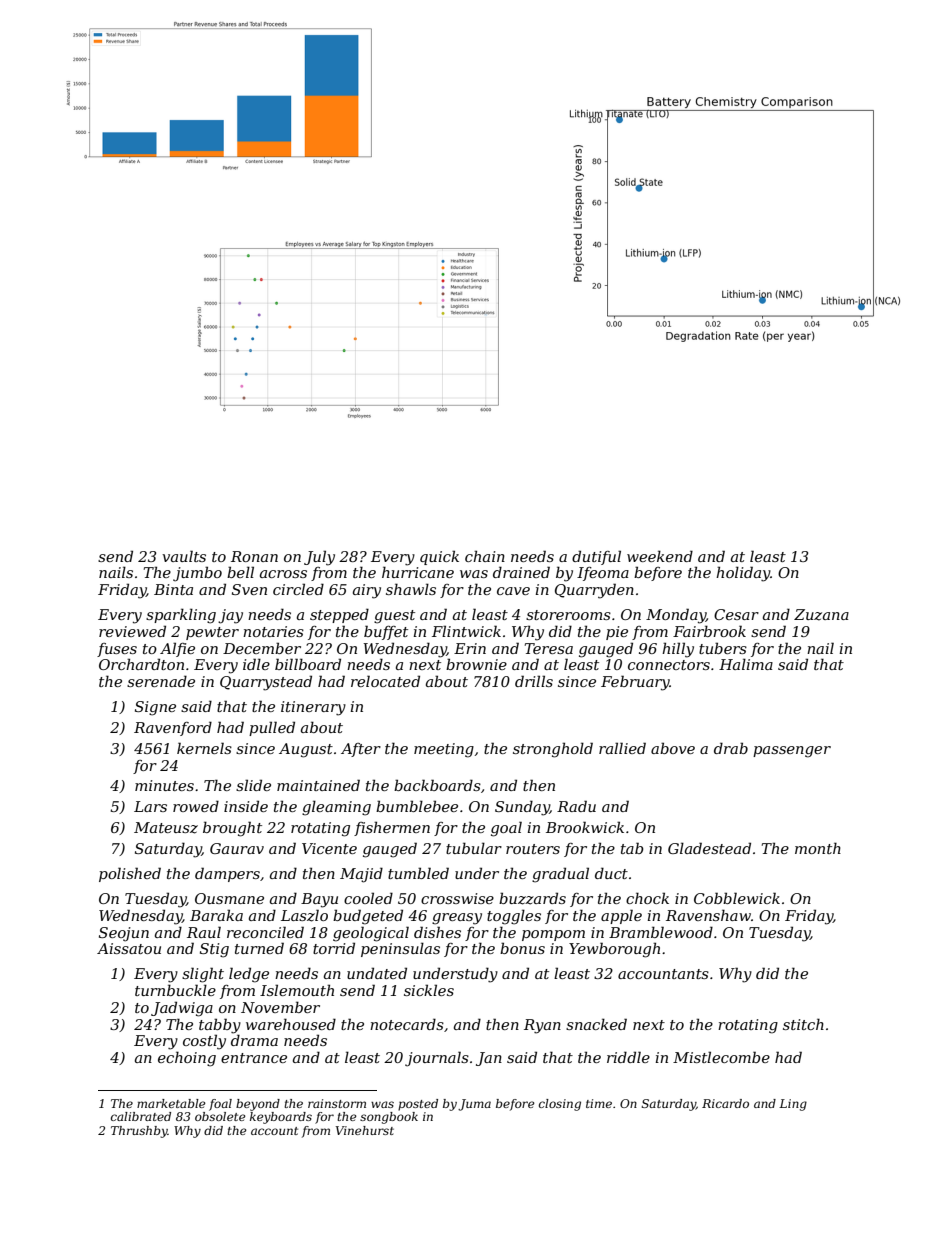 The height and width of the document is (1233, 952). Describe the element at coordinates (130, 874) in the document. I see `polished` at that location.
